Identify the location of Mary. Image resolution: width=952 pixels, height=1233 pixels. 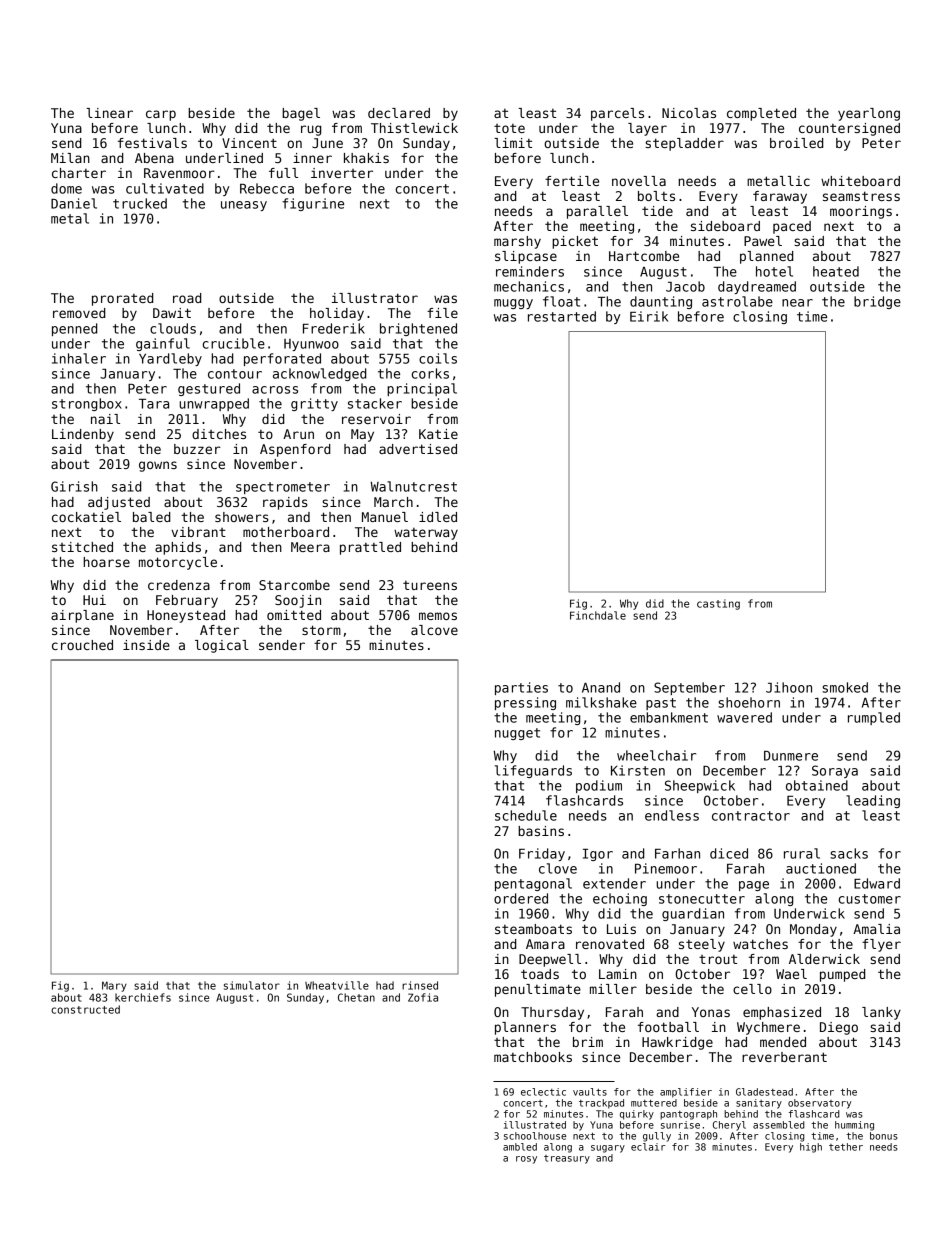
(114, 986).
